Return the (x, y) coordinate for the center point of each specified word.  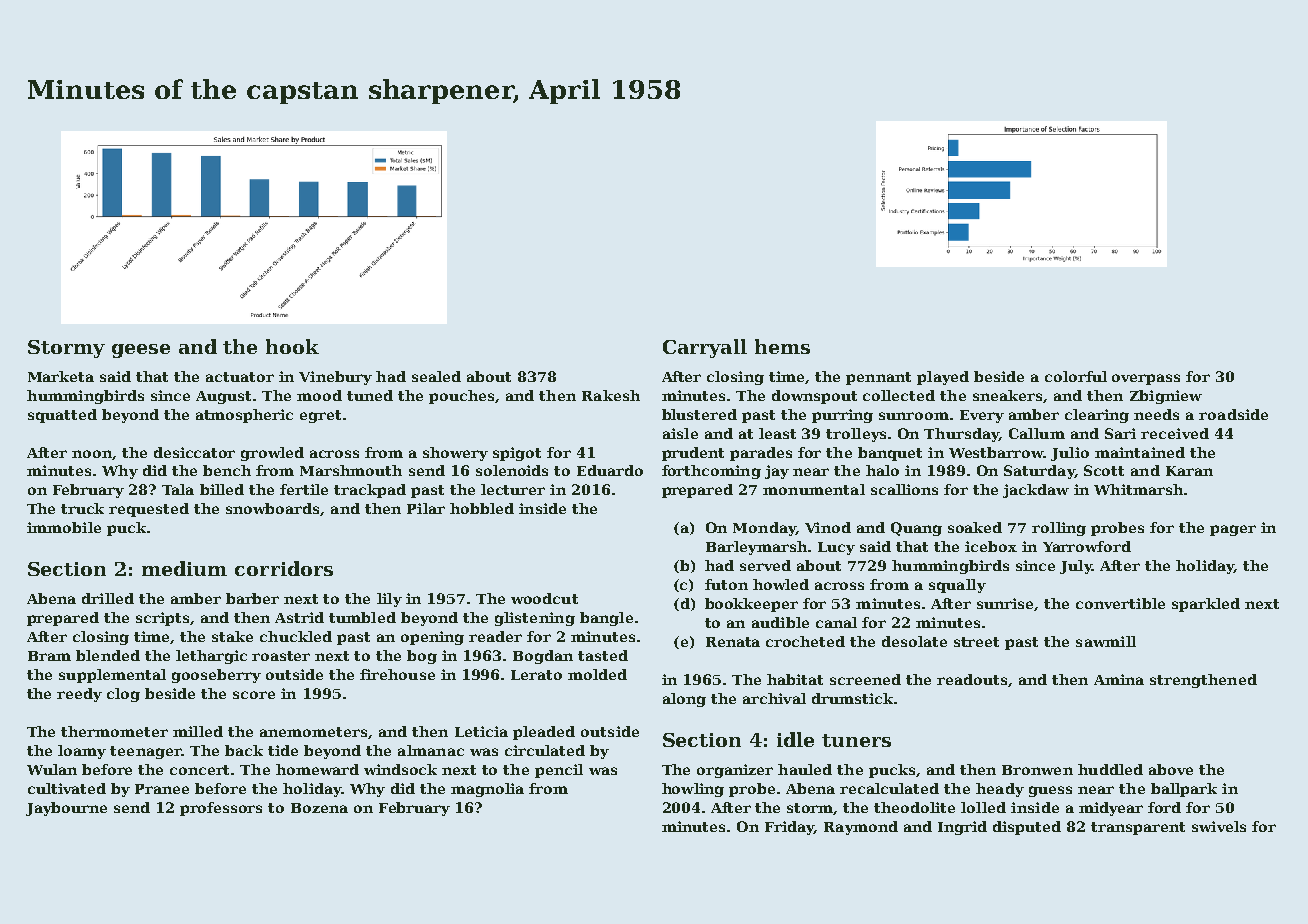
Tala (178, 489)
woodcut (544, 598)
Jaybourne (66, 809)
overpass (1146, 379)
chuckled (296, 636)
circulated (545, 750)
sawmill (1106, 641)
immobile (64, 527)
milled (198, 731)
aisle (680, 433)
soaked (975, 527)
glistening (535, 619)
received (1175, 433)
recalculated (889, 788)
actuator (240, 377)
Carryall (705, 348)
